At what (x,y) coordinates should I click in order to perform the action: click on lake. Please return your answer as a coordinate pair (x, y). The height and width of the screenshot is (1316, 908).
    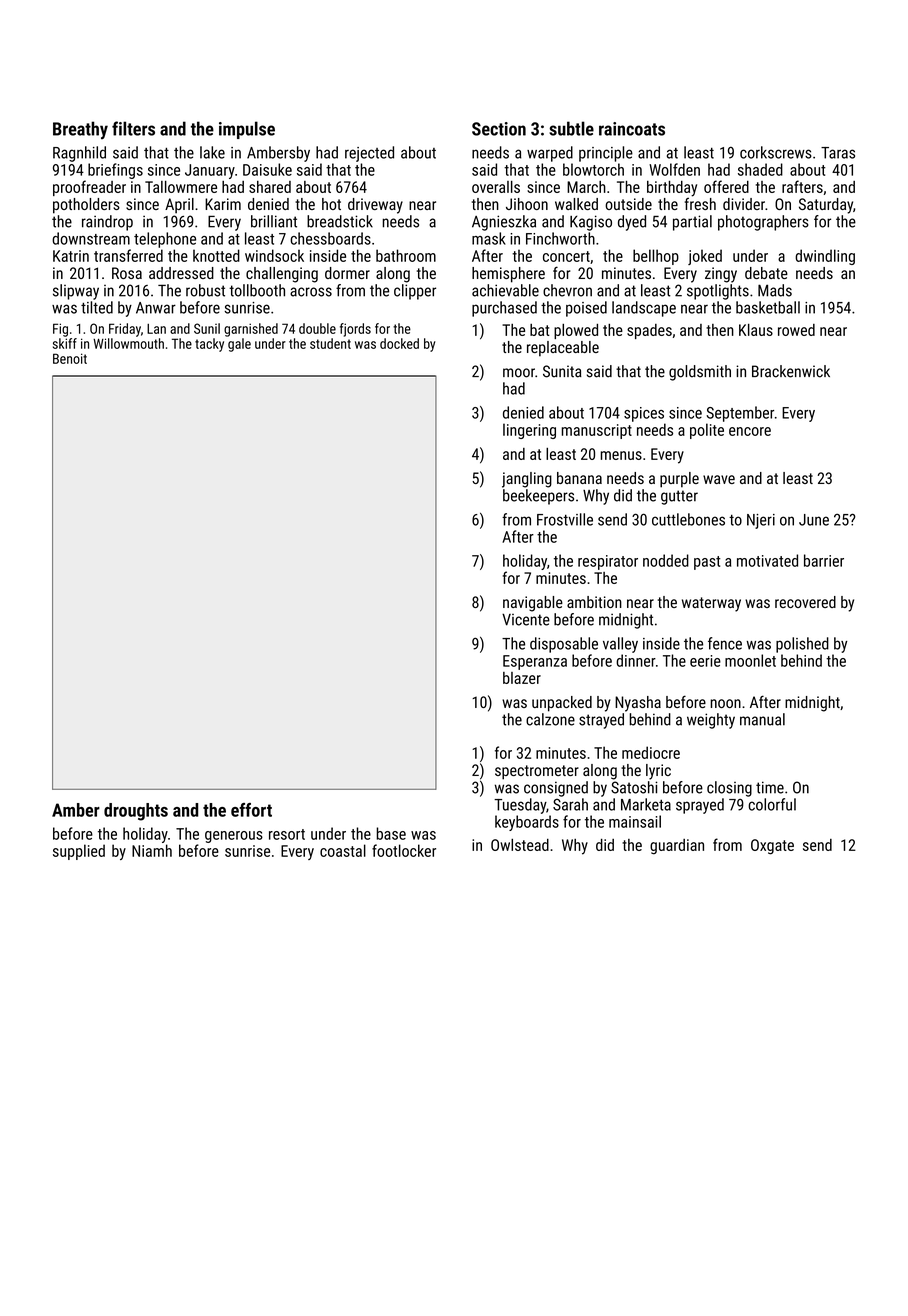
    Looking at the image, I should click on (212, 152).
